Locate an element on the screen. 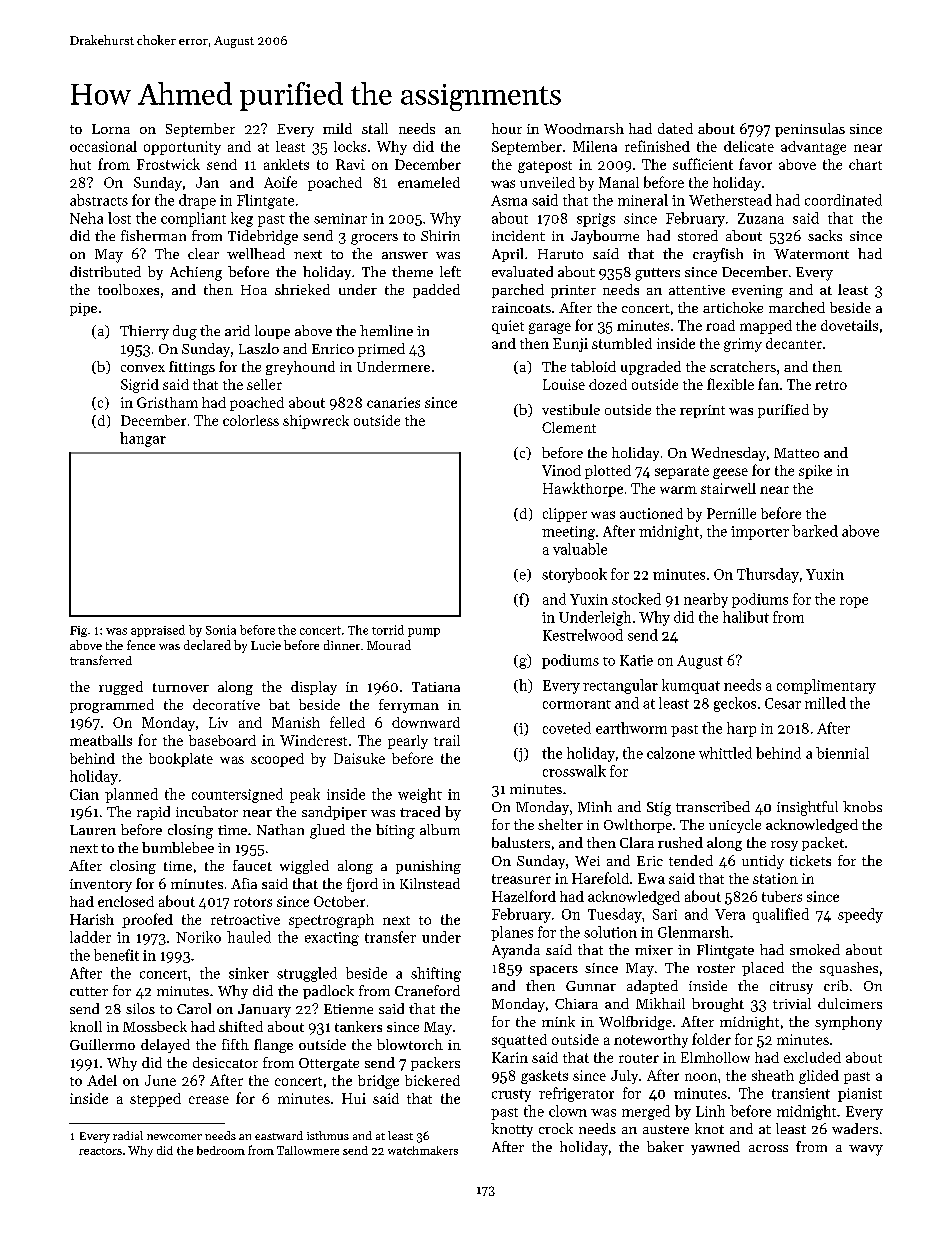 This screenshot has height=1233, width=952. primed is located at coordinates (381, 350).
